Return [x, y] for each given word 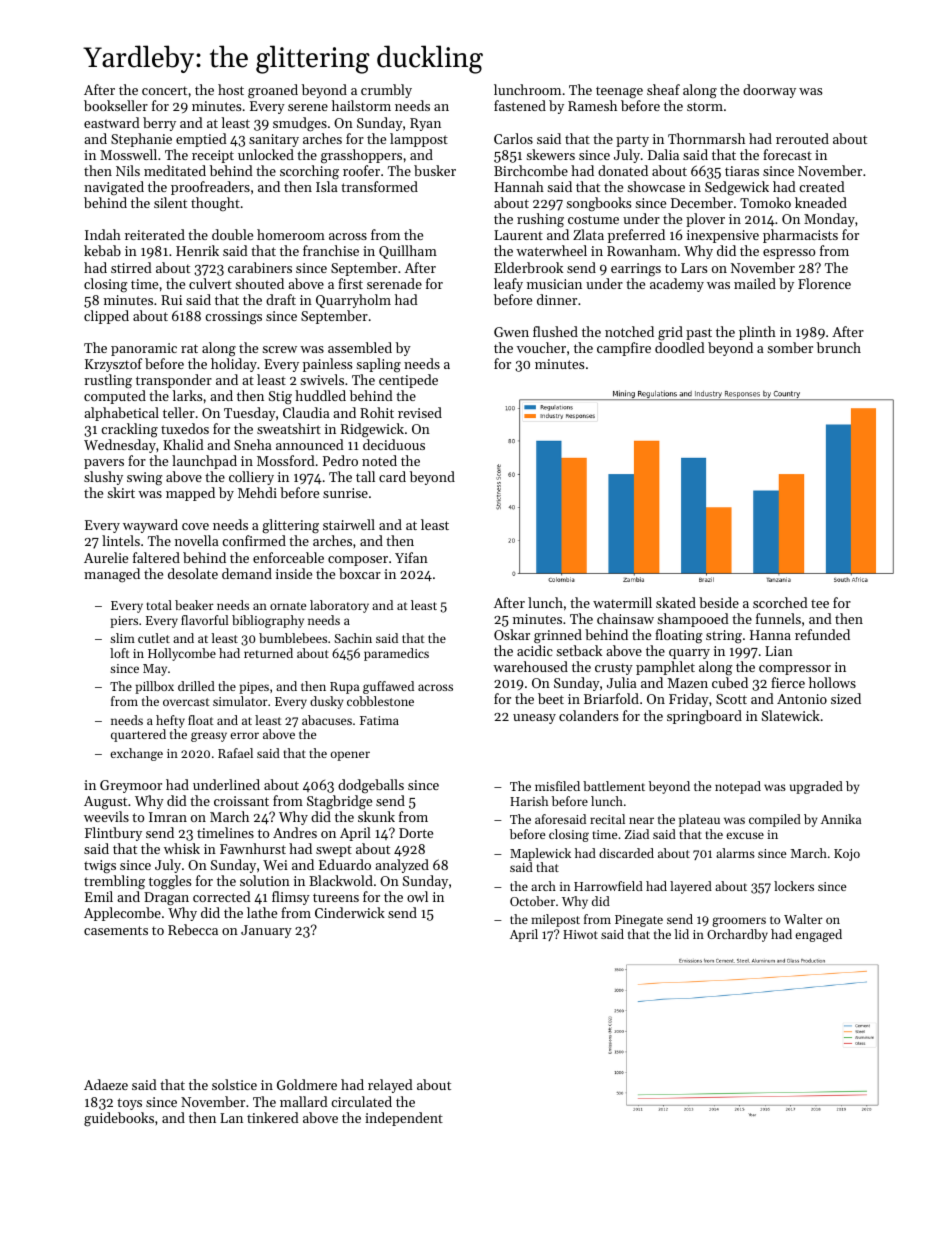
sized [846, 698]
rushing [540, 220]
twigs [100, 867]
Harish [529, 801]
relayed [390, 1086]
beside [719, 602]
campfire [624, 349]
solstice [234, 1084]
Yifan [411, 557]
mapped [190, 494]
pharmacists [800, 236]
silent [170, 202]
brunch [839, 347]
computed [115, 397]
